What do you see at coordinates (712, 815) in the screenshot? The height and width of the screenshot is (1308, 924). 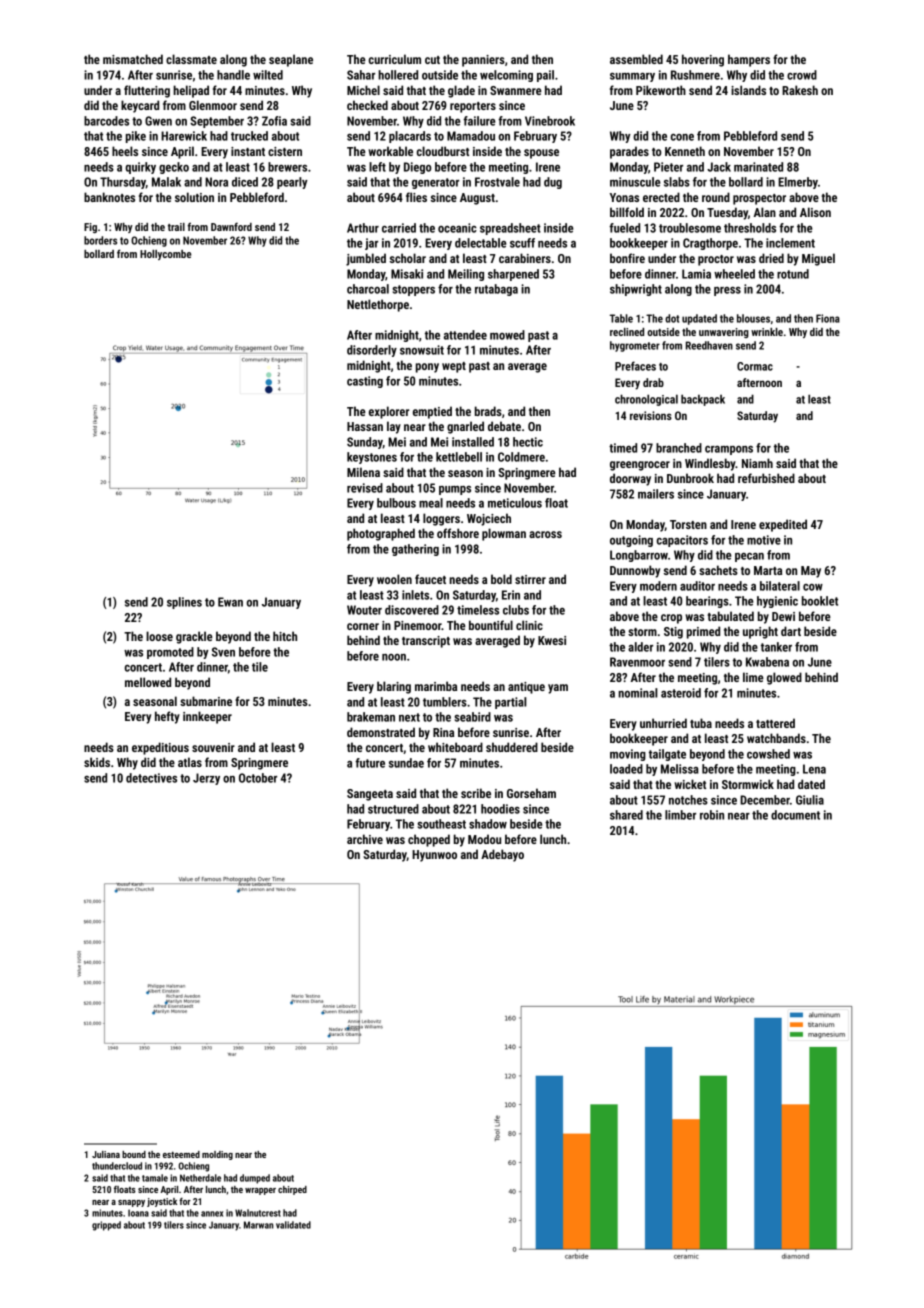 I see `robin` at bounding box center [712, 815].
